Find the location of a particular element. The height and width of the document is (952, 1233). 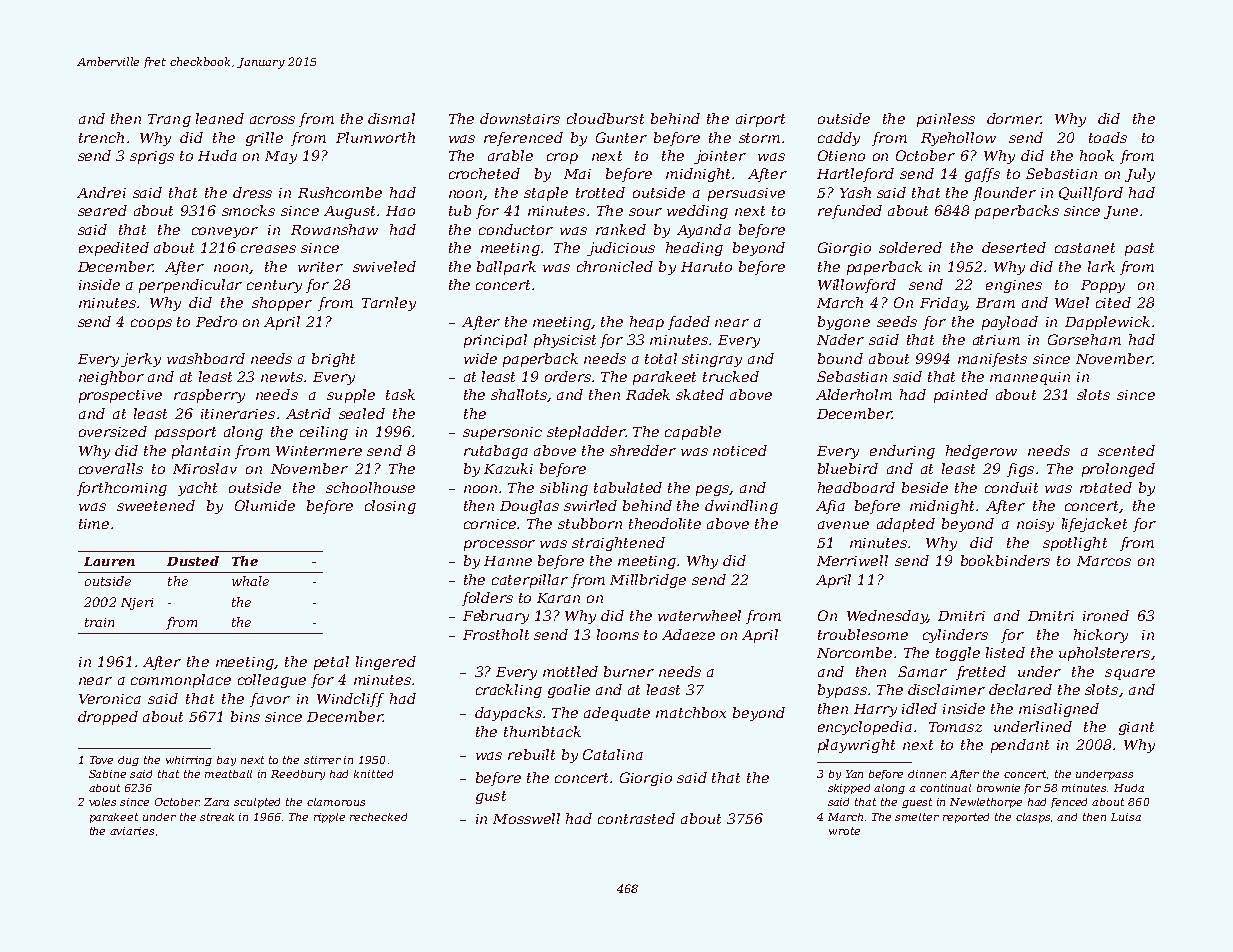

aviaries is located at coordinates (132, 831).
